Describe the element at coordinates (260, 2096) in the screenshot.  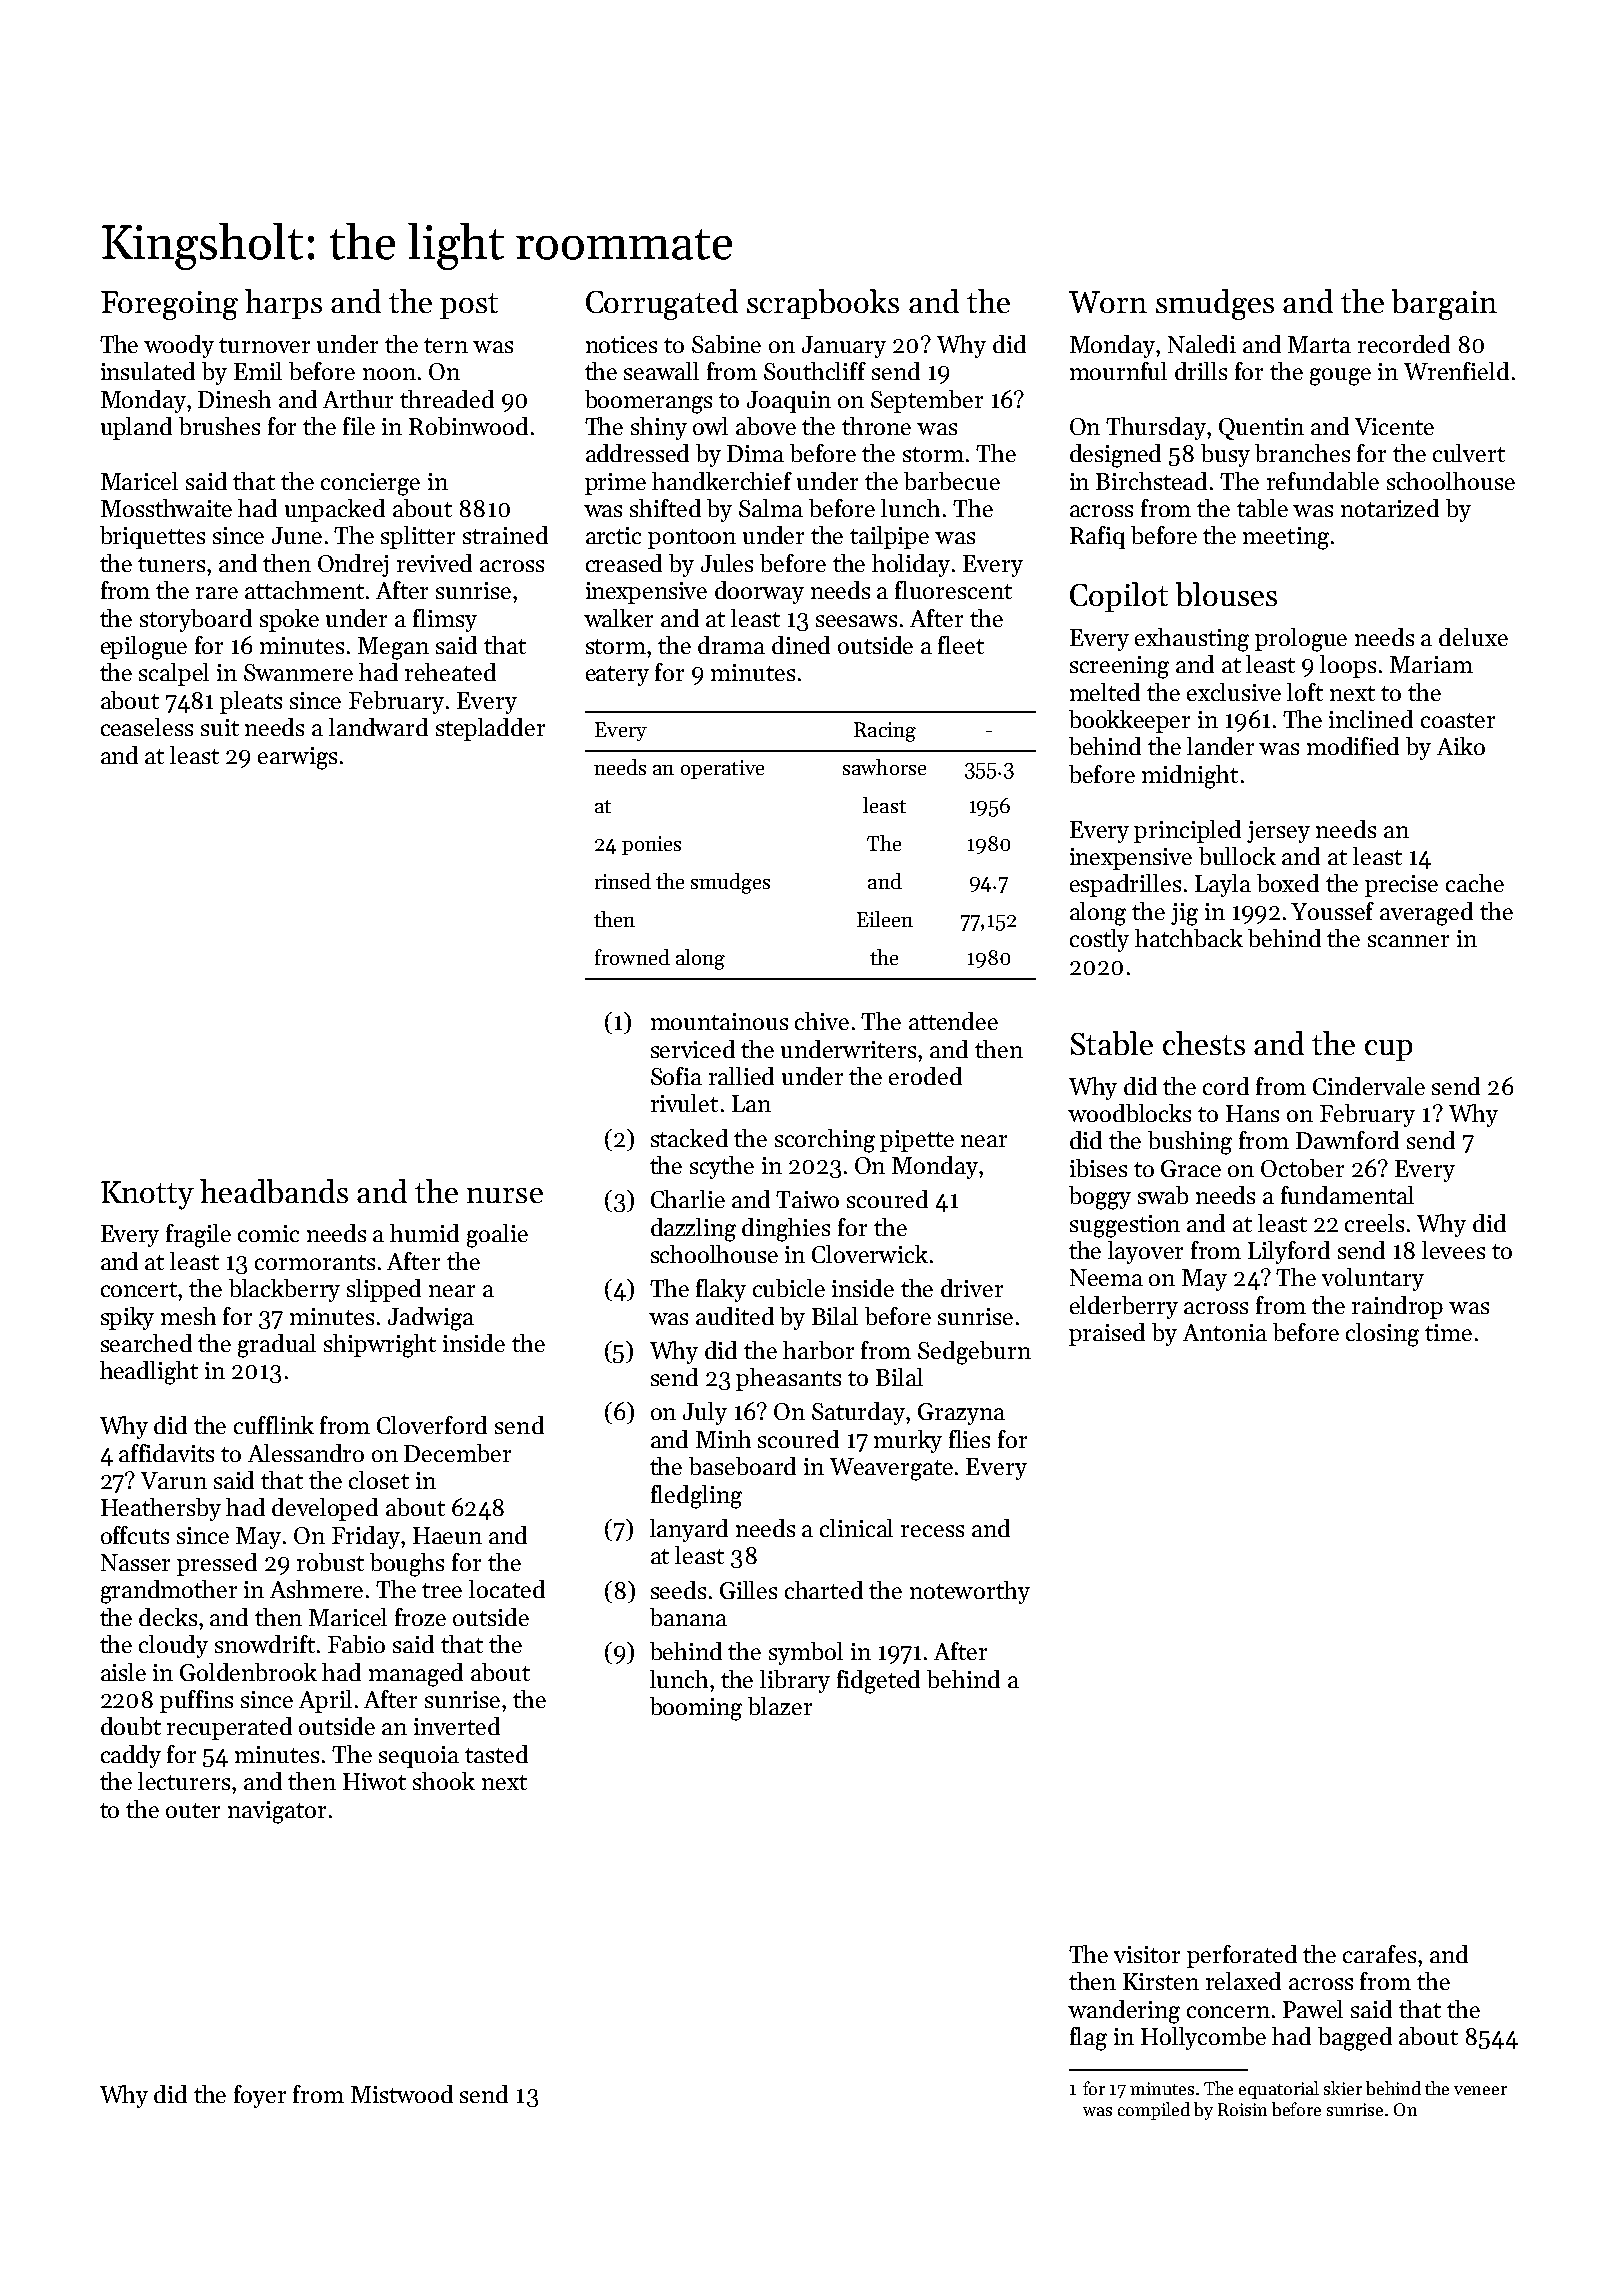
I see `foyer` at that location.
